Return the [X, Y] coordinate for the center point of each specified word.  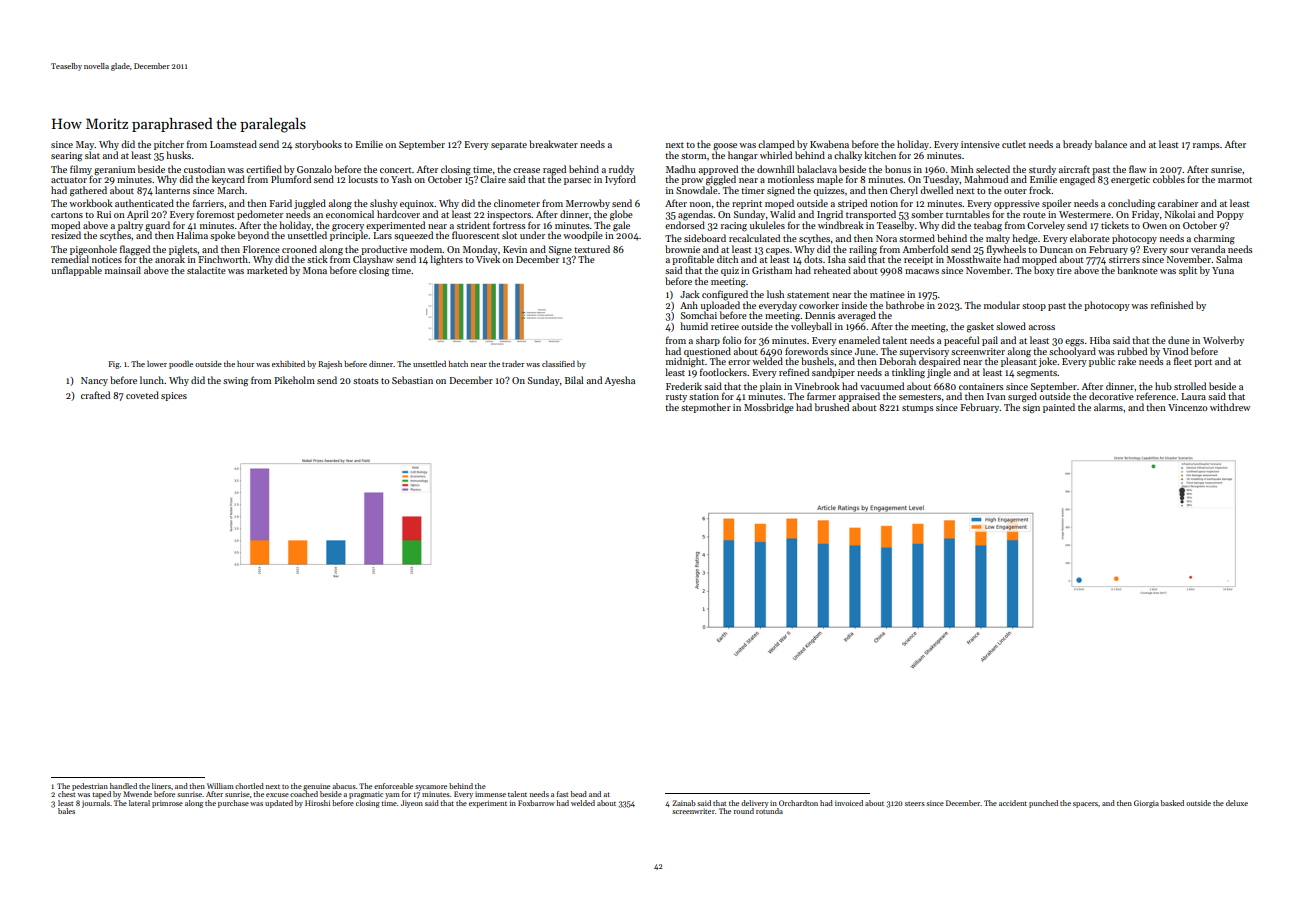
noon [700, 204]
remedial [70, 259]
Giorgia [1146, 804]
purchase [233, 804]
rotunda [769, 811]
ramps [1206, 146]
